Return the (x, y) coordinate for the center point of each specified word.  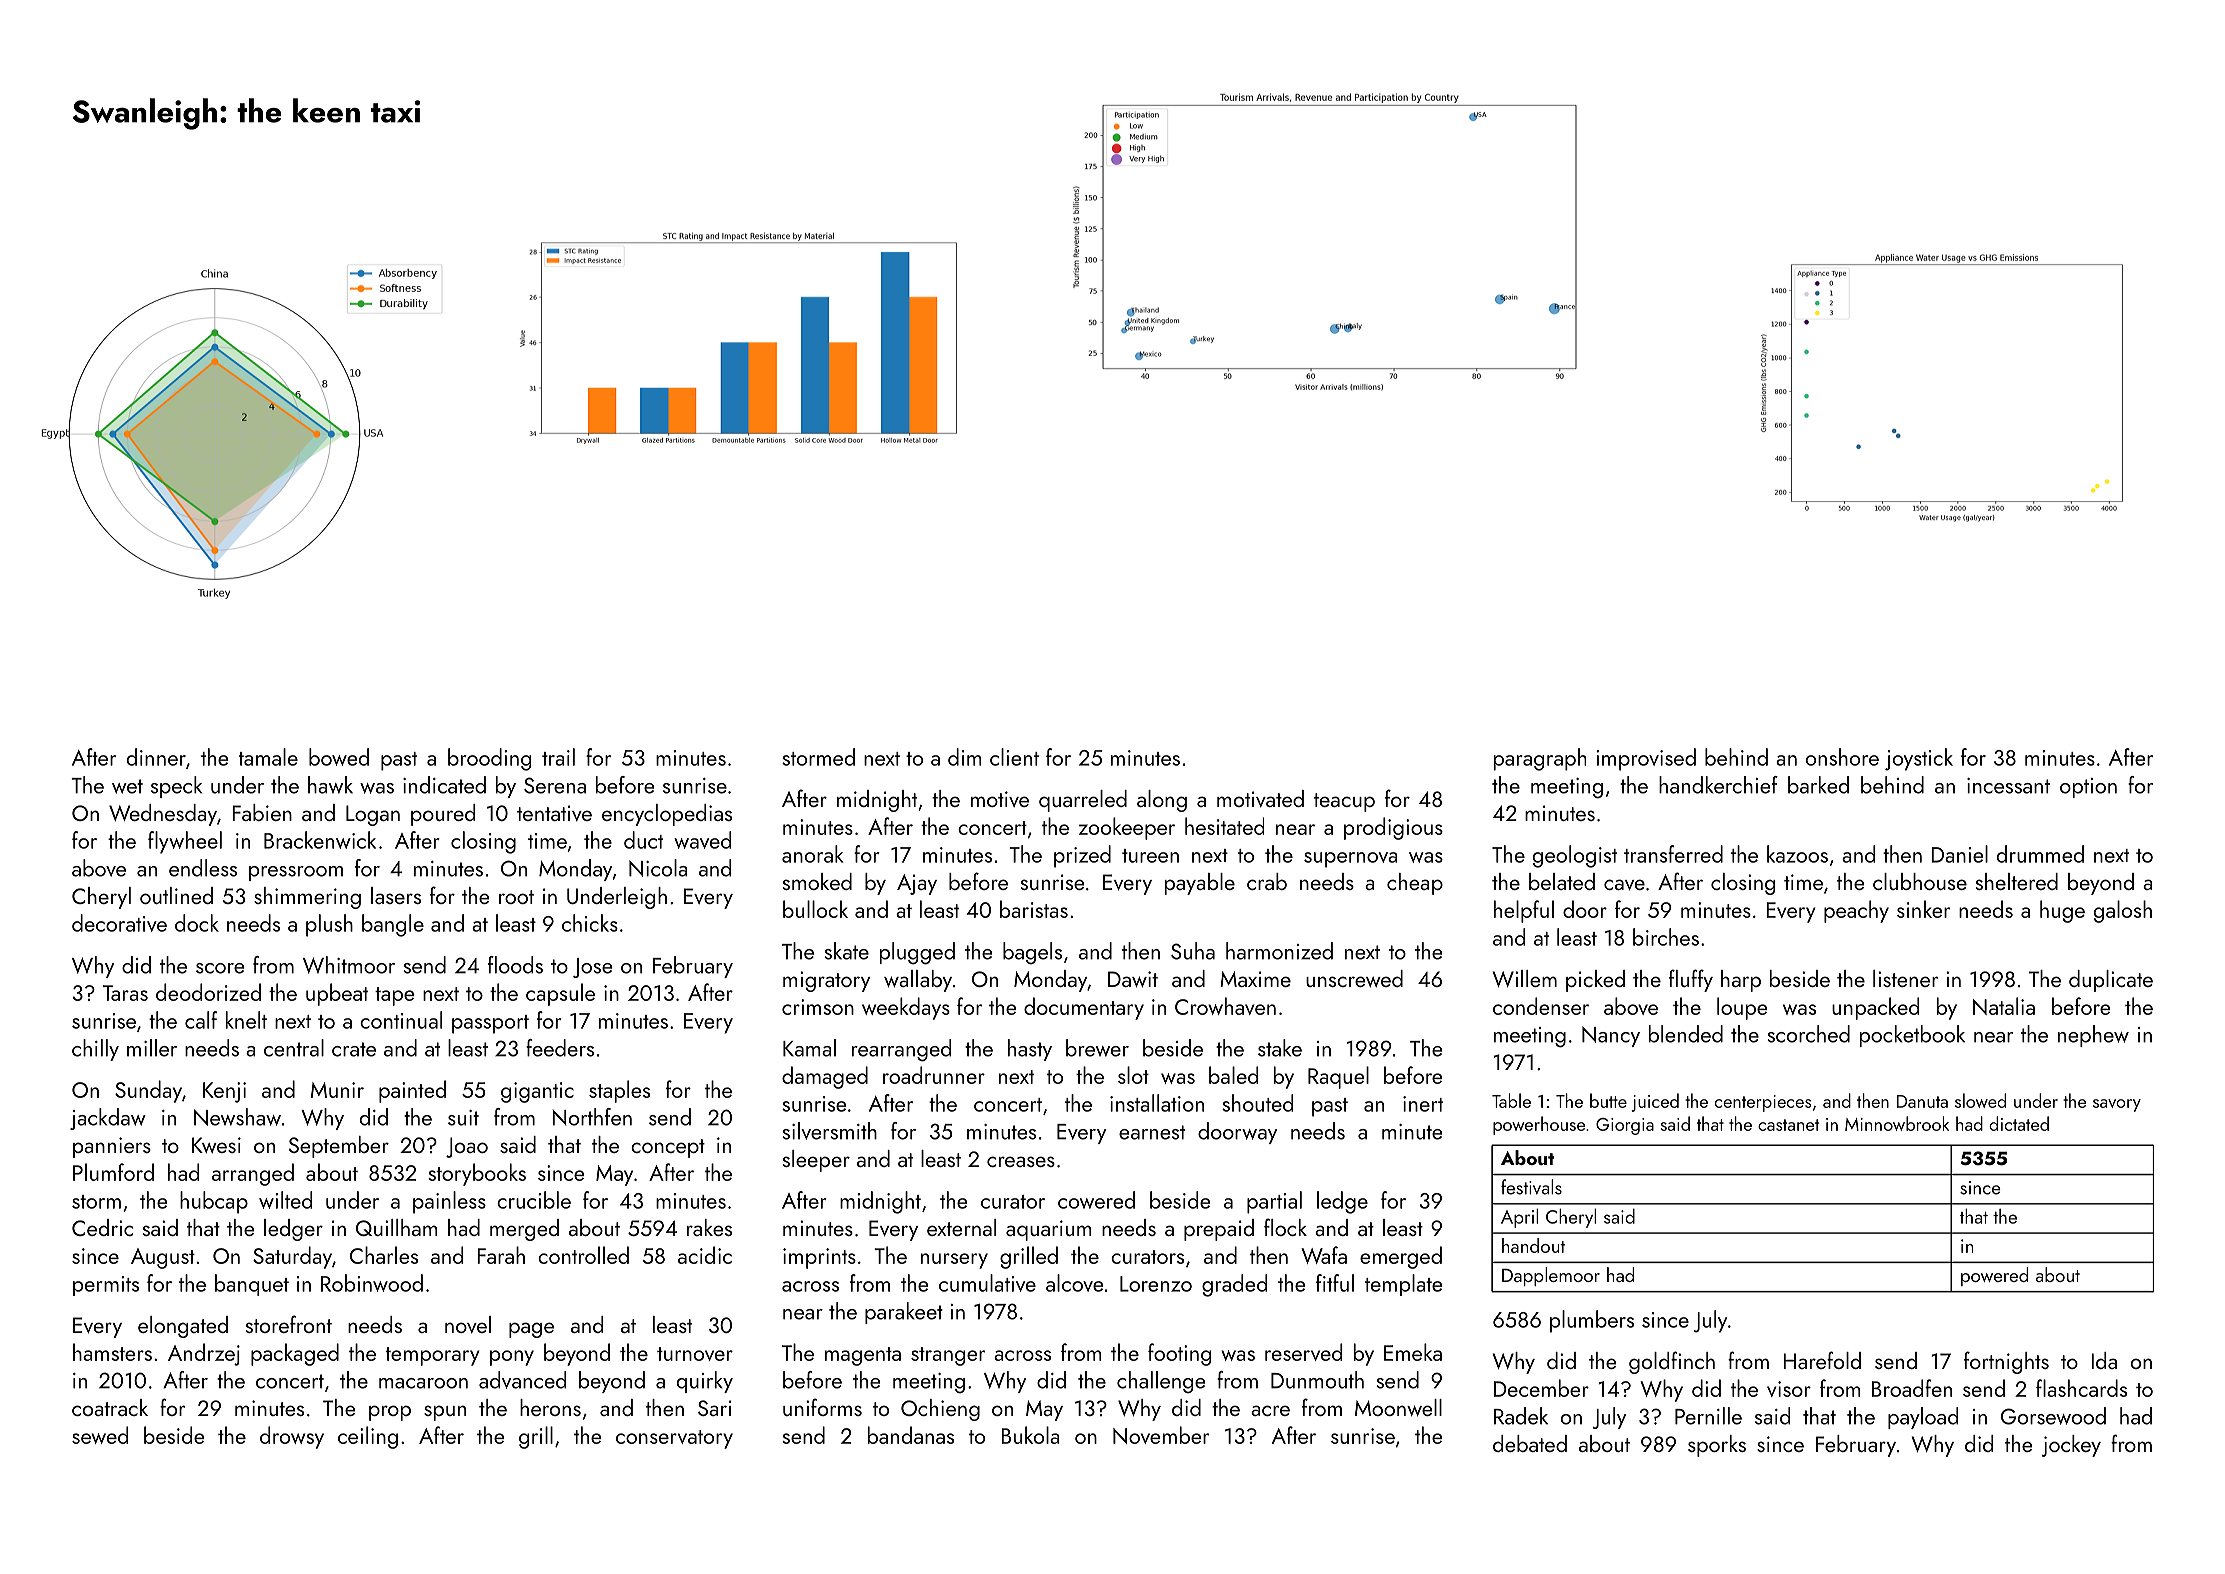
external (961, 1227)
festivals (1531, 1187)
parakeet (904, 1313)
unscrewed (1354, 978)
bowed (339, 757)
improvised (1646, 759)
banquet (252, 1285)
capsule (560, 994)
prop (390, 1413)
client (1014, 757)
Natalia (2004, 1006)
